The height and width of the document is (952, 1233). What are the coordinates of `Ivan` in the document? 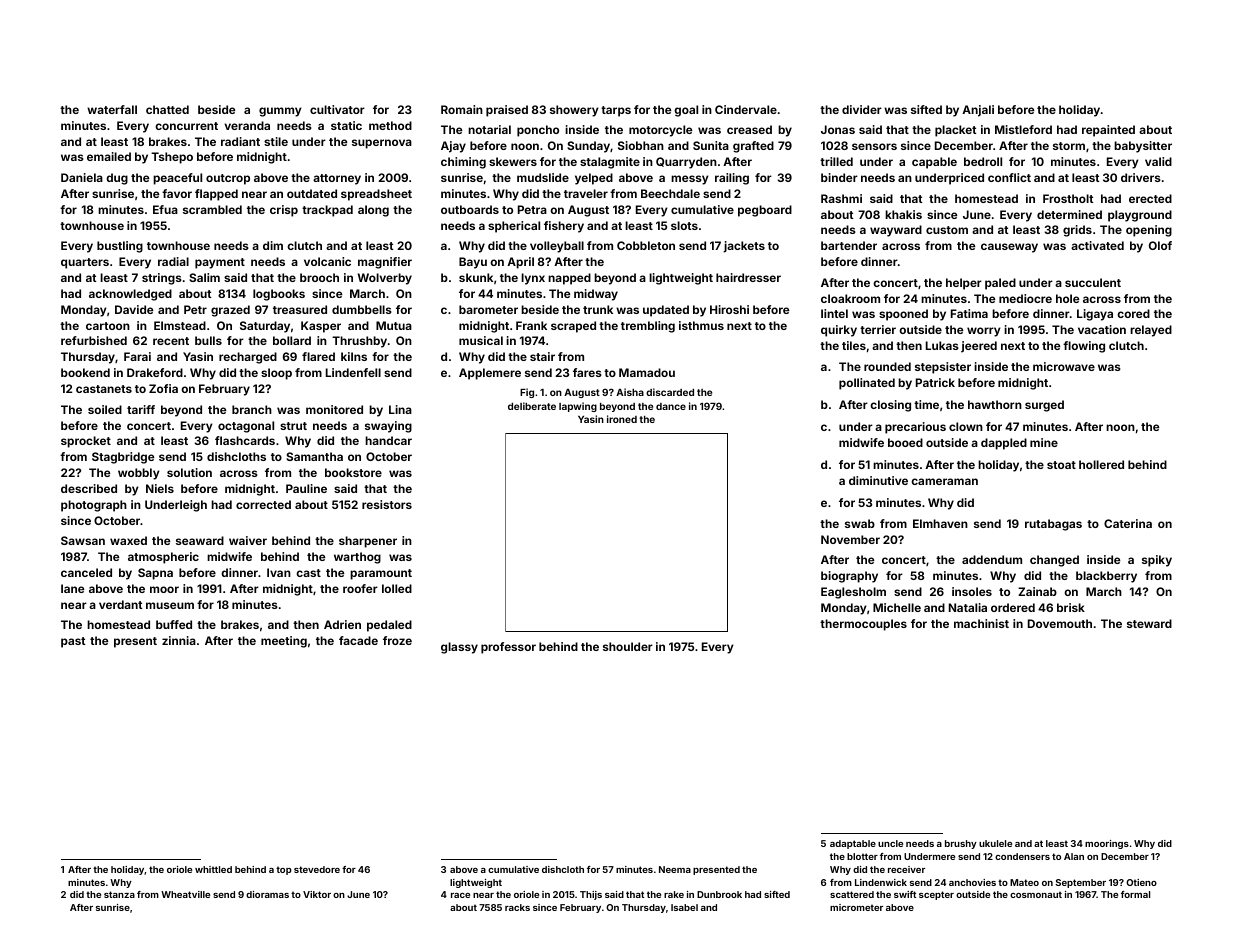 It's located at (279, 572).
